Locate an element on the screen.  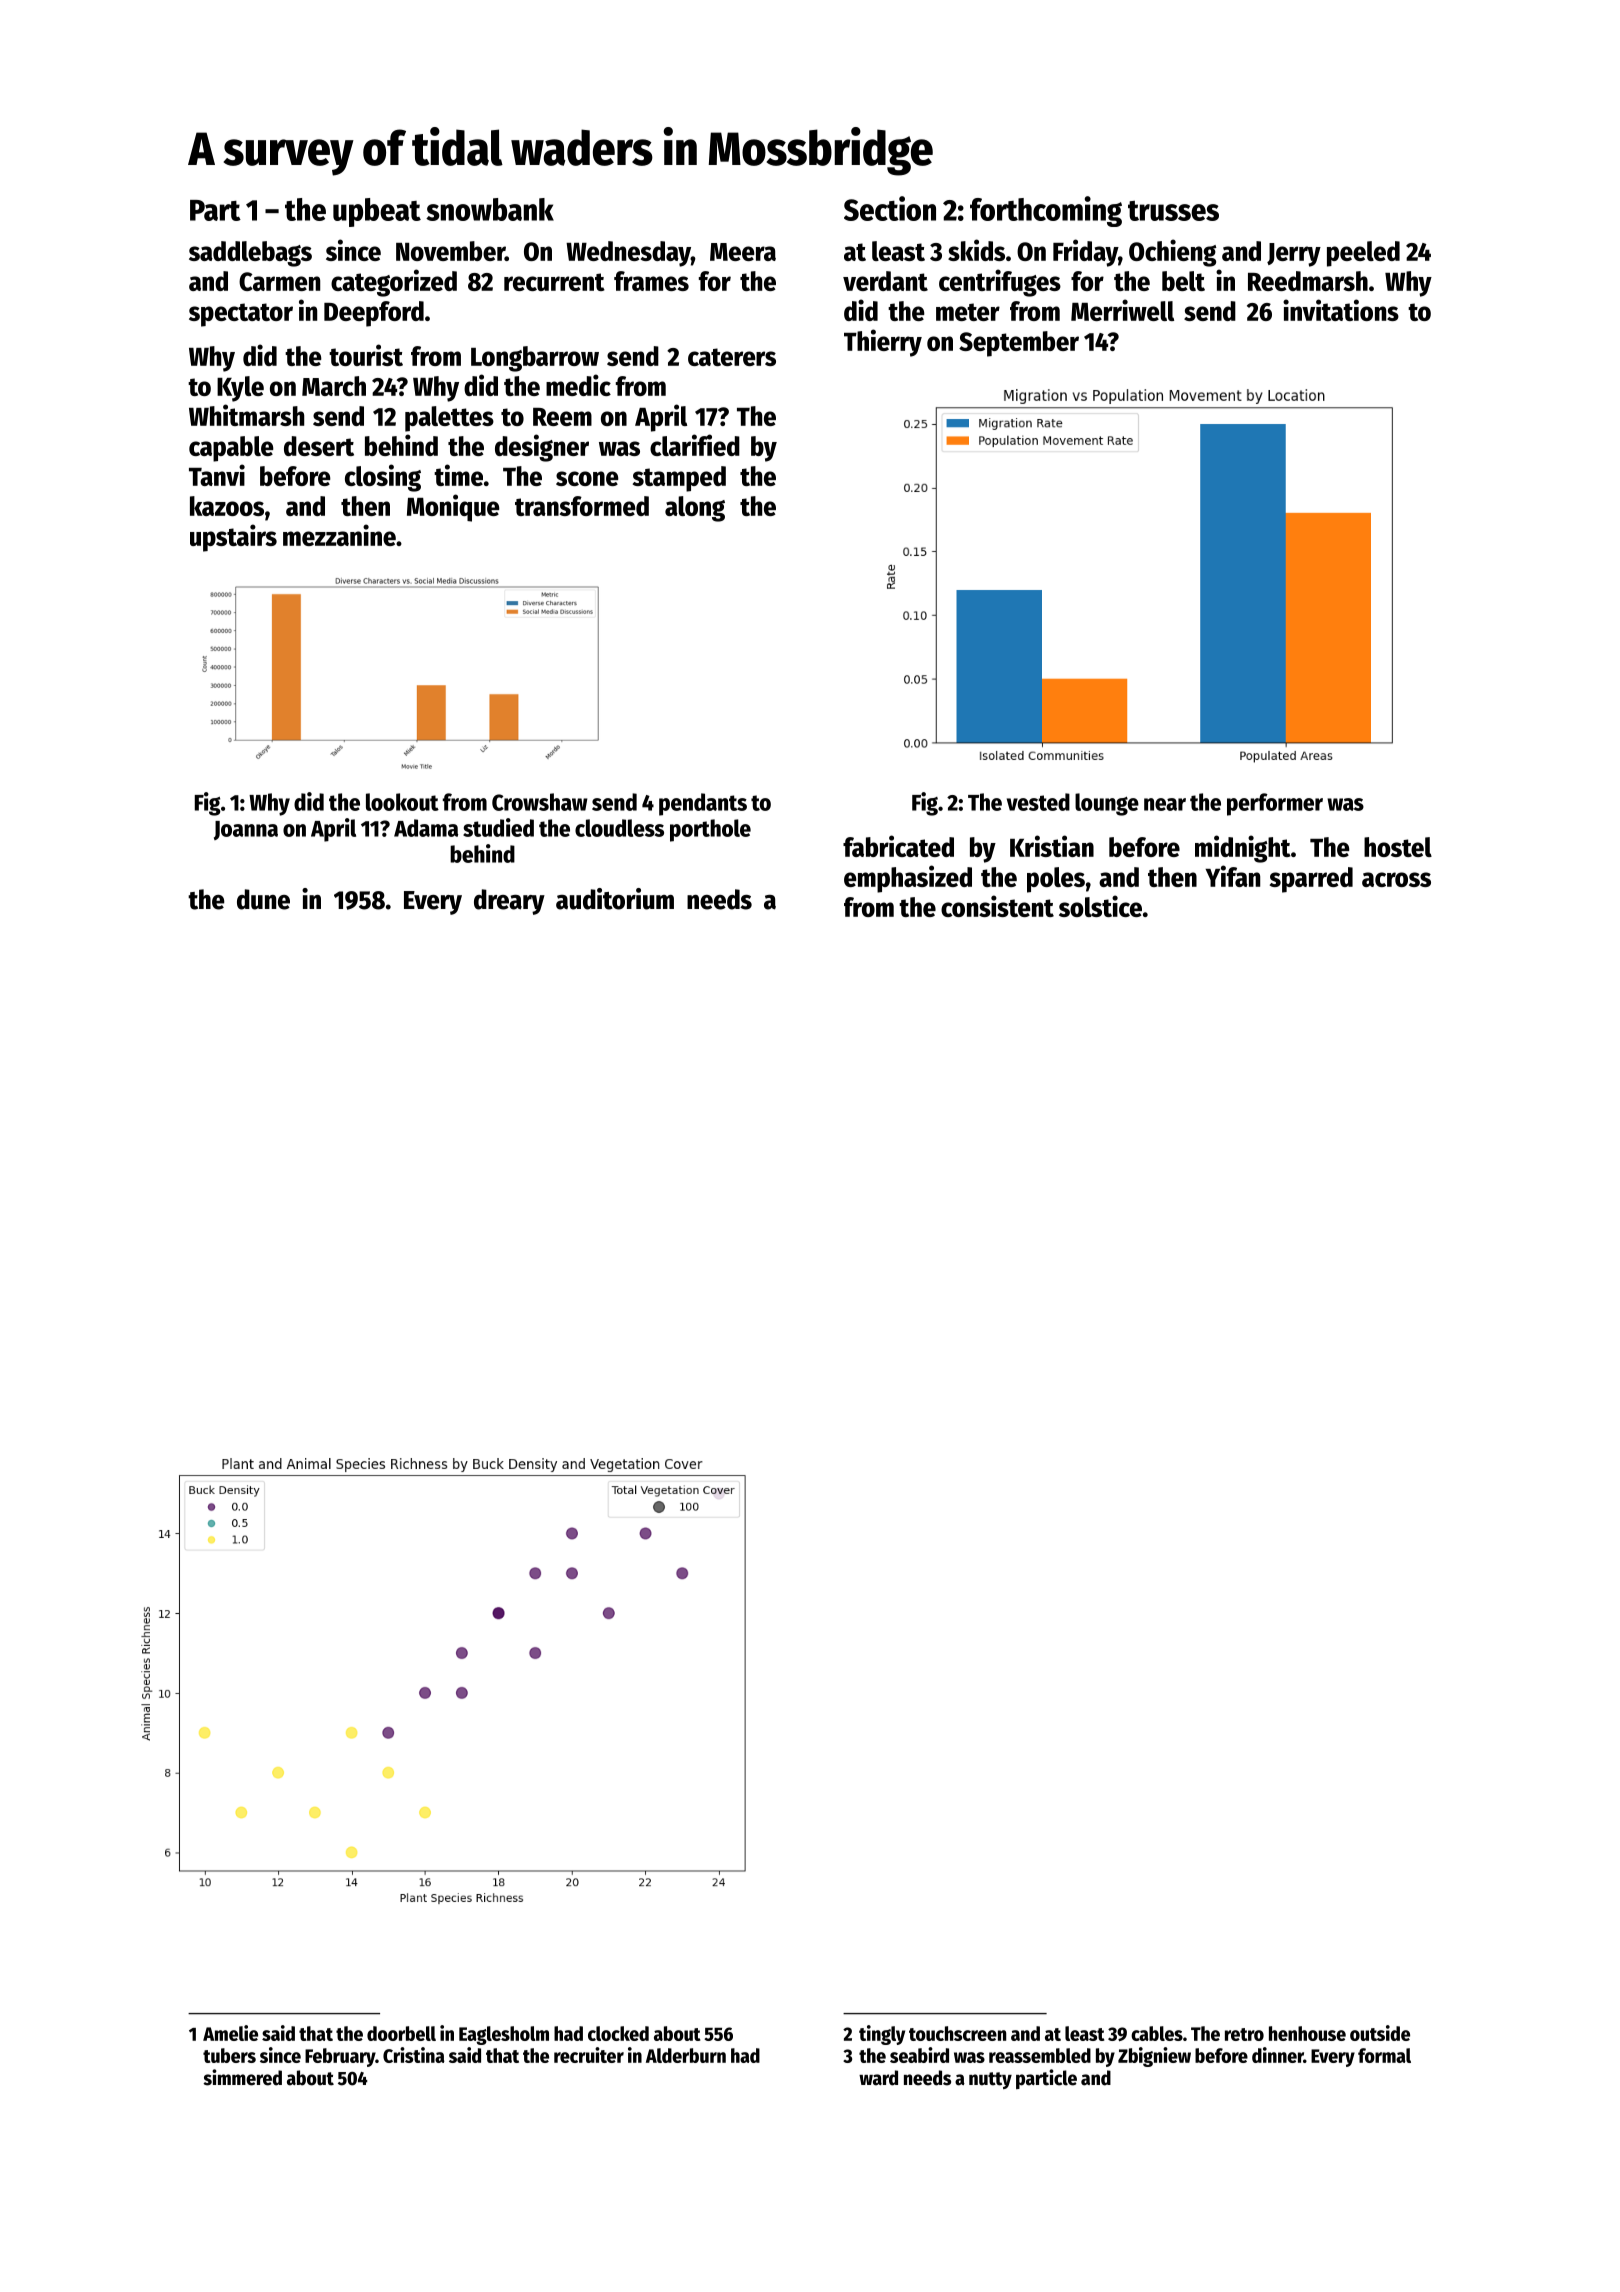
fabricated is located at coordinates (898, 846).
